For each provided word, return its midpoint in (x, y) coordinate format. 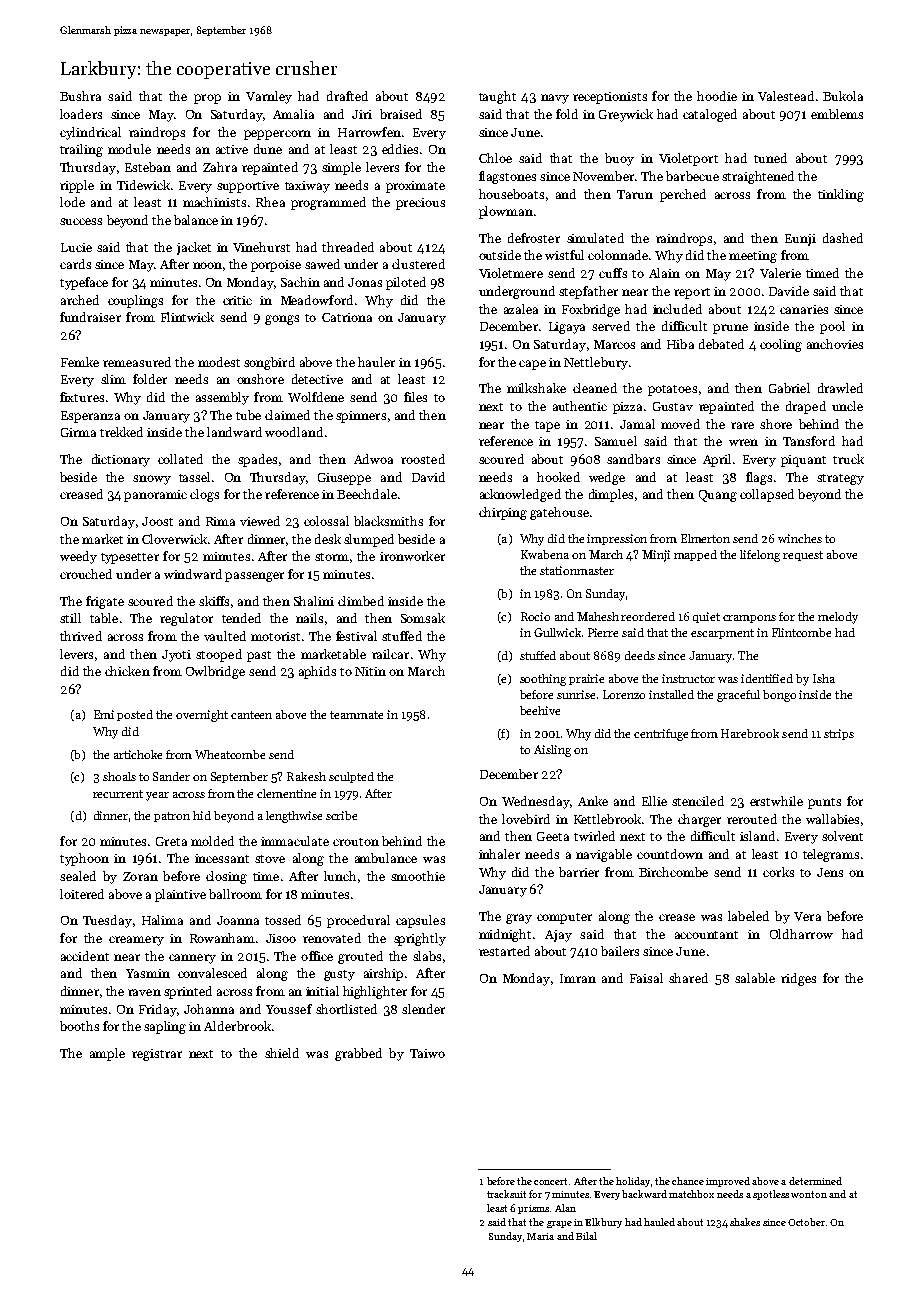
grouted (360, 957)
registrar (157, 1055)
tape (547, 426)
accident (85, 956)
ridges (798, 979)
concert (550, 1181)
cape (532, 365)
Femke (80, 362)
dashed (843, 238)
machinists (214, 202)
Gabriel (789, 388)
